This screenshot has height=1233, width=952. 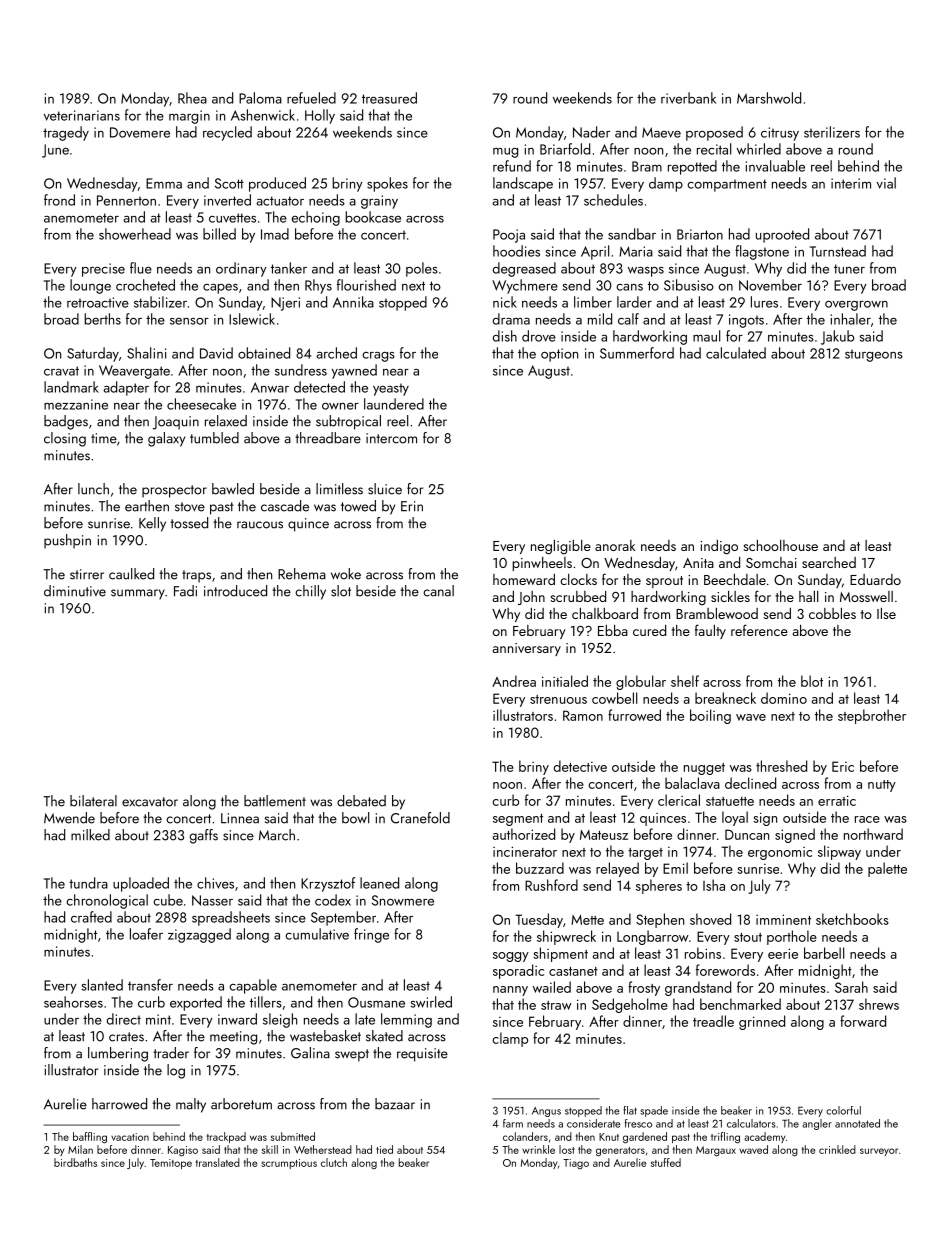 I want to click on Ousmane, so click(x=376, y=1002).
